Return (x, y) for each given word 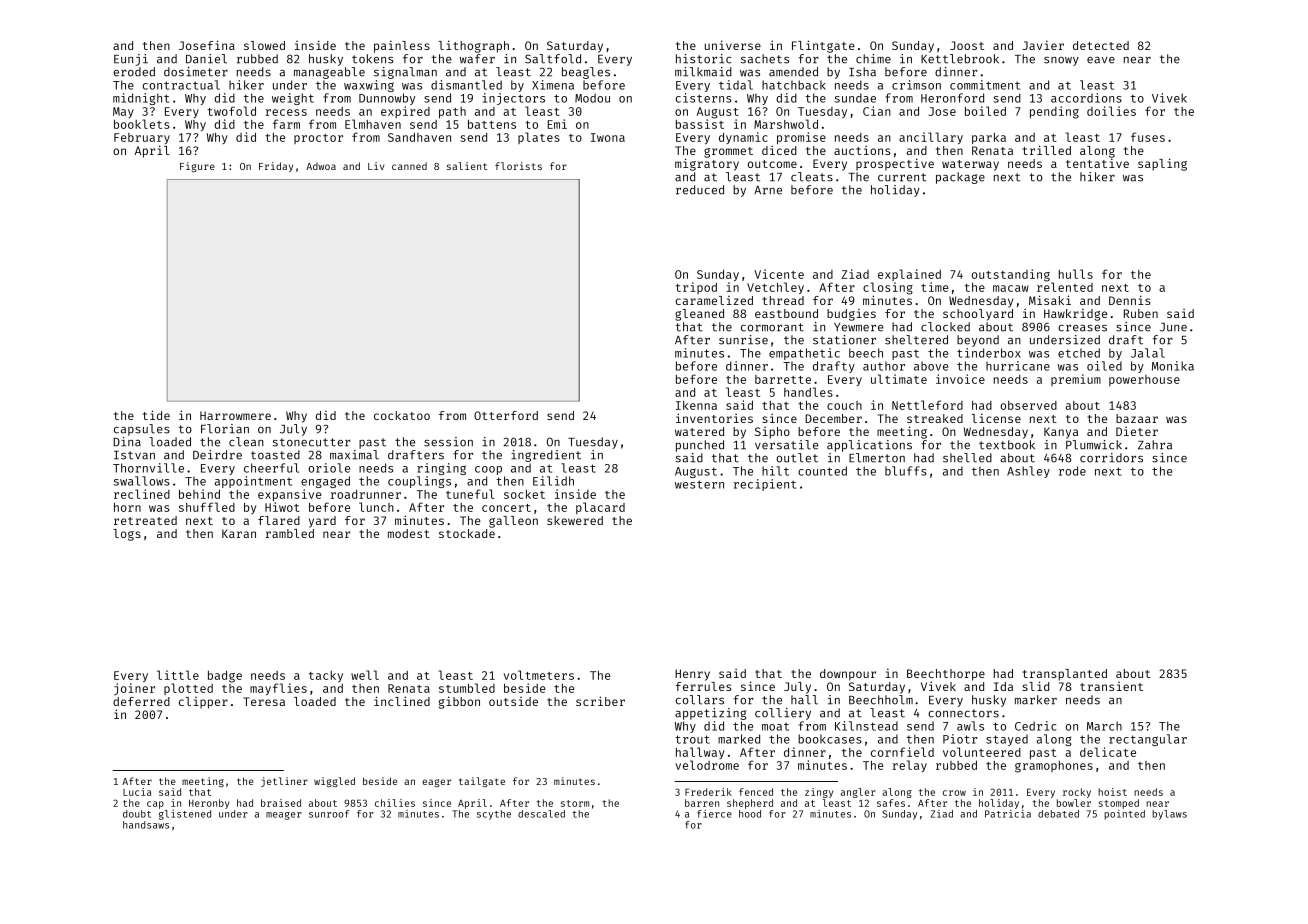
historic (703, 59)
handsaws (146, 825)
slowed (264, 45)
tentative (1097, 163)
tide (156, 415)
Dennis (1129, 300)
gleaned (699, 315)
